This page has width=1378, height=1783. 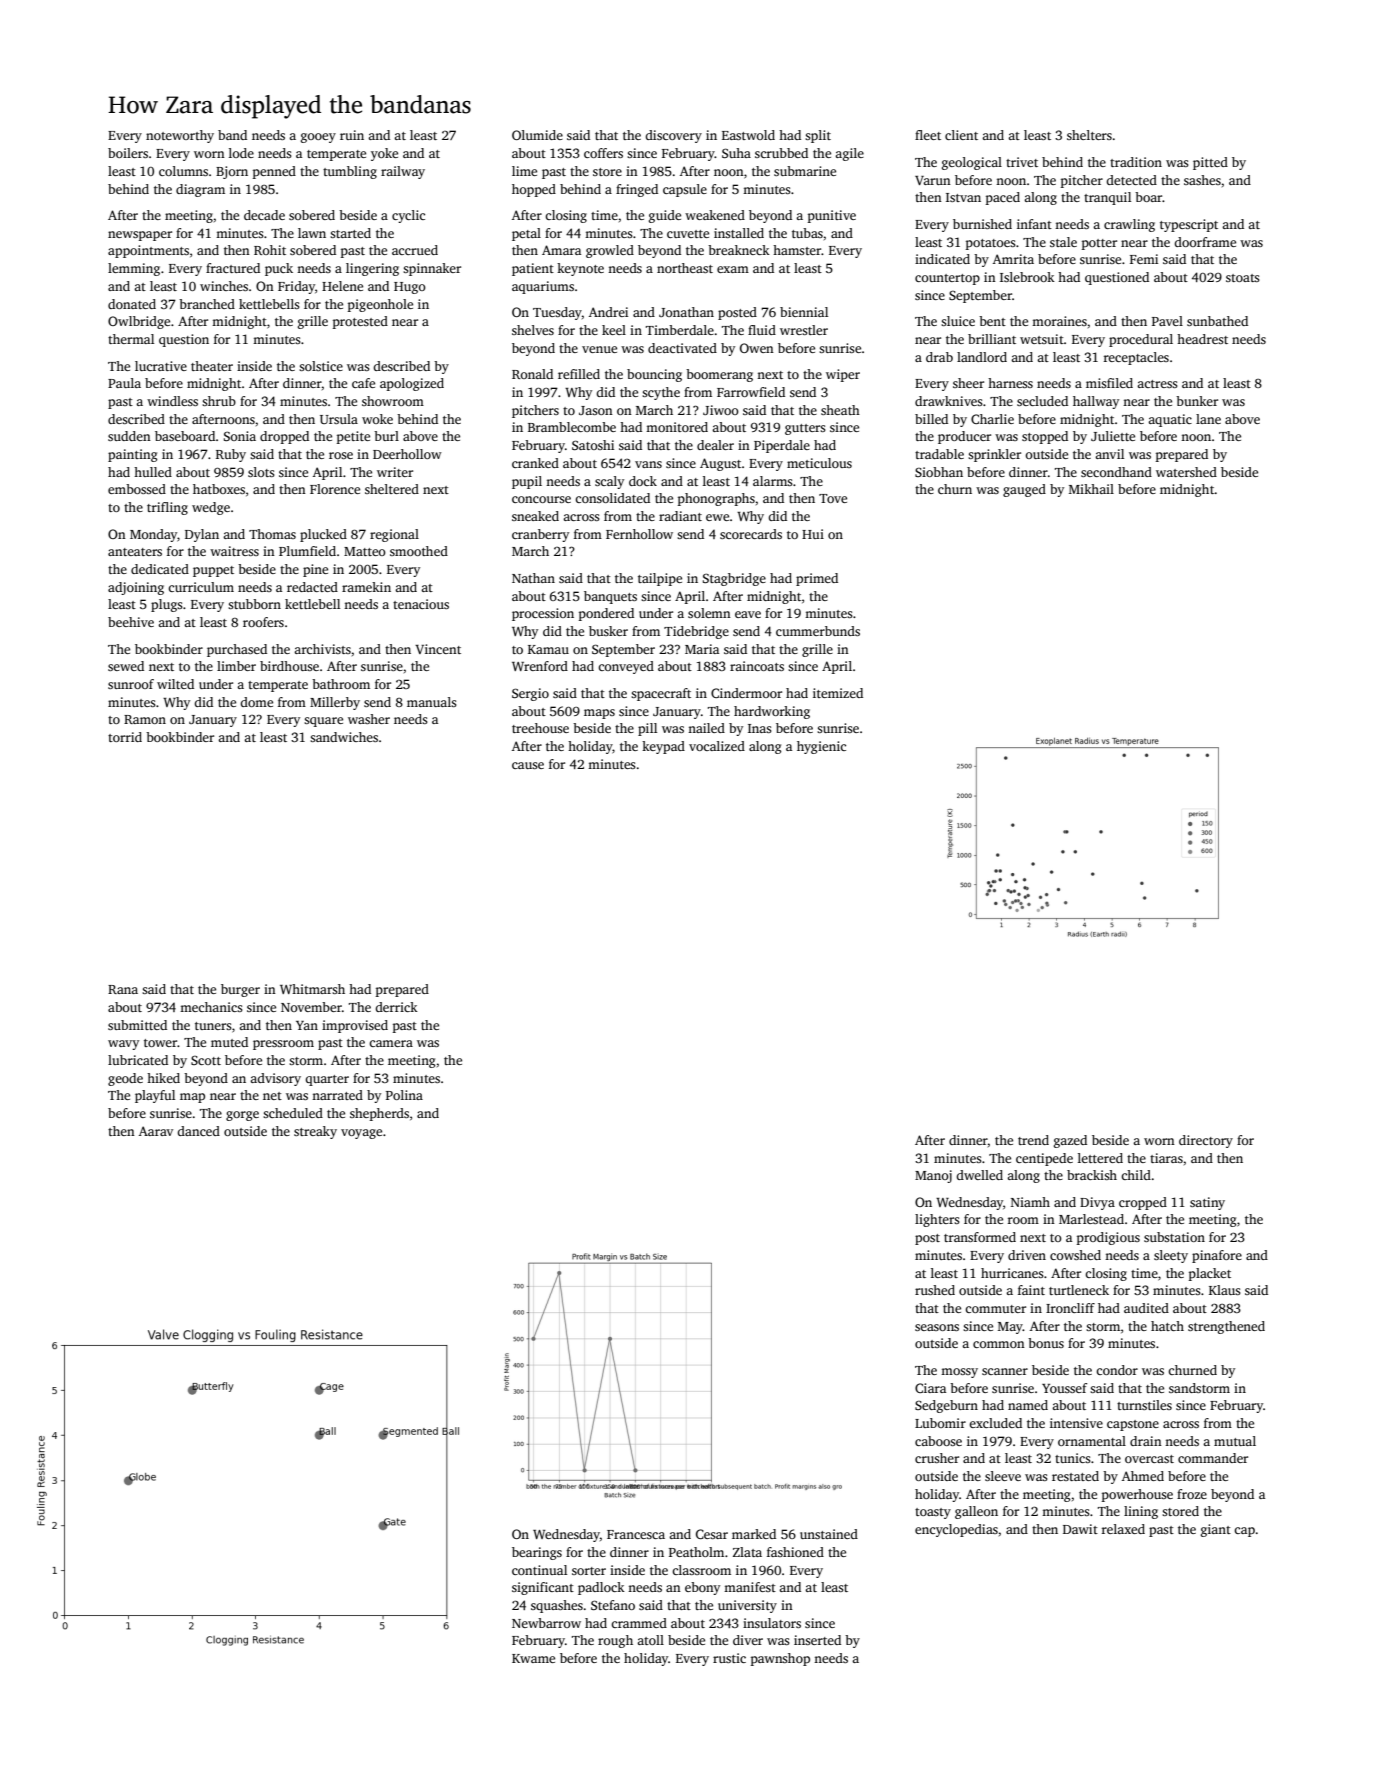 What do you see at coordinates (961, 135) in the page?
I see `client` at bounding box center [961, 135].
